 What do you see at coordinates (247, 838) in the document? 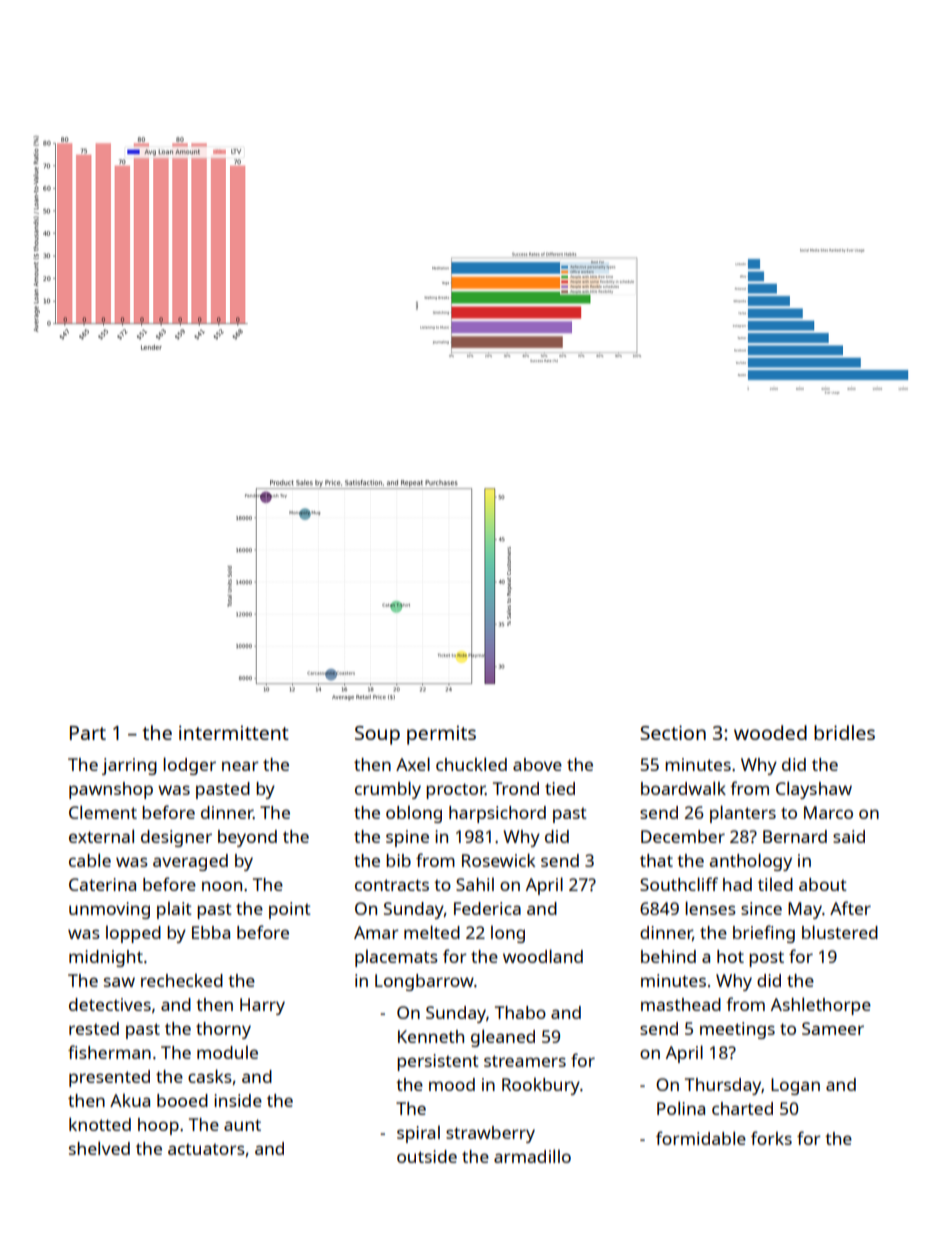
I see `beyond` at bounding box center [247, 838].
